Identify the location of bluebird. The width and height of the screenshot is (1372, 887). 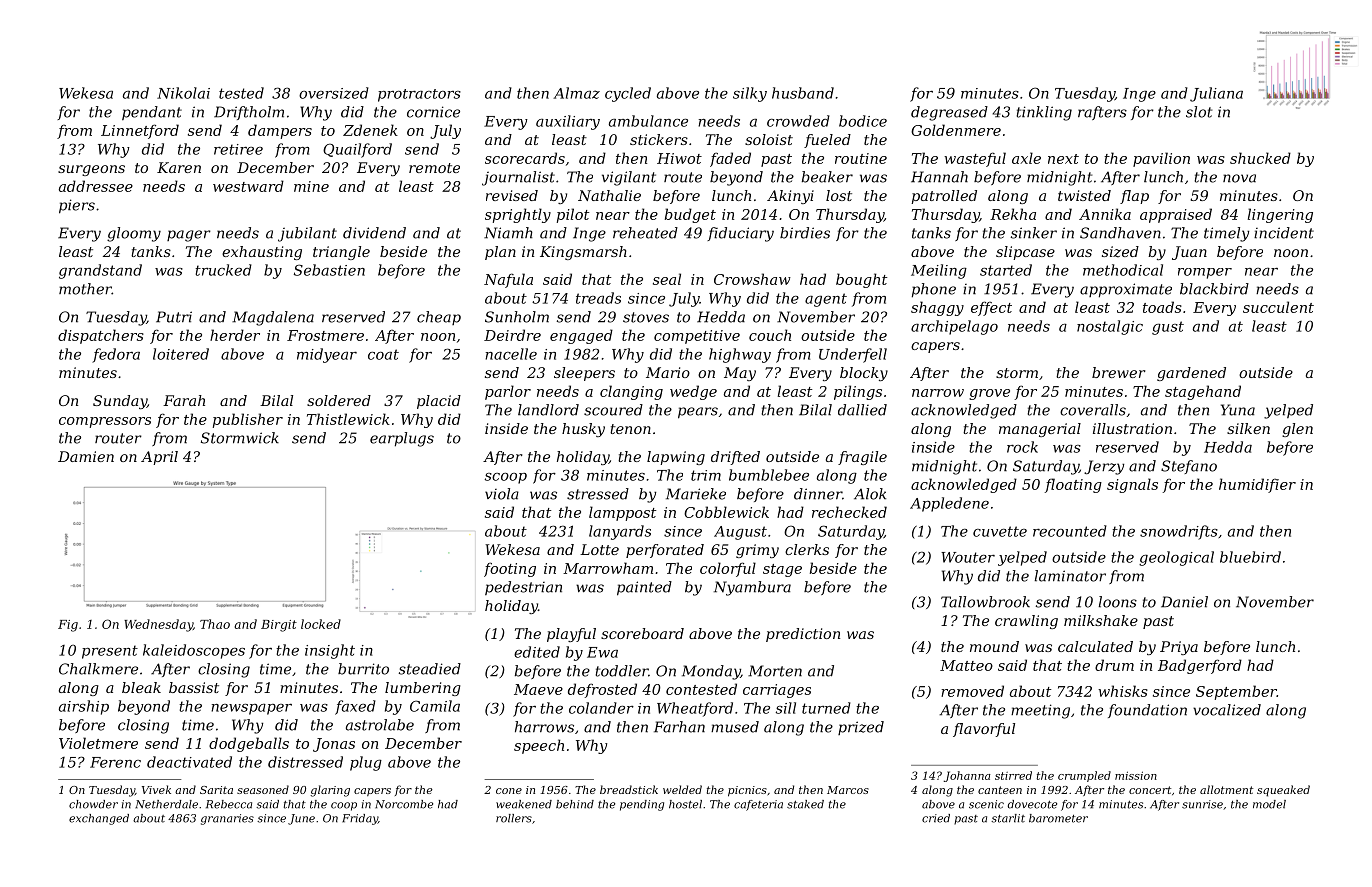
(1250, 557).
